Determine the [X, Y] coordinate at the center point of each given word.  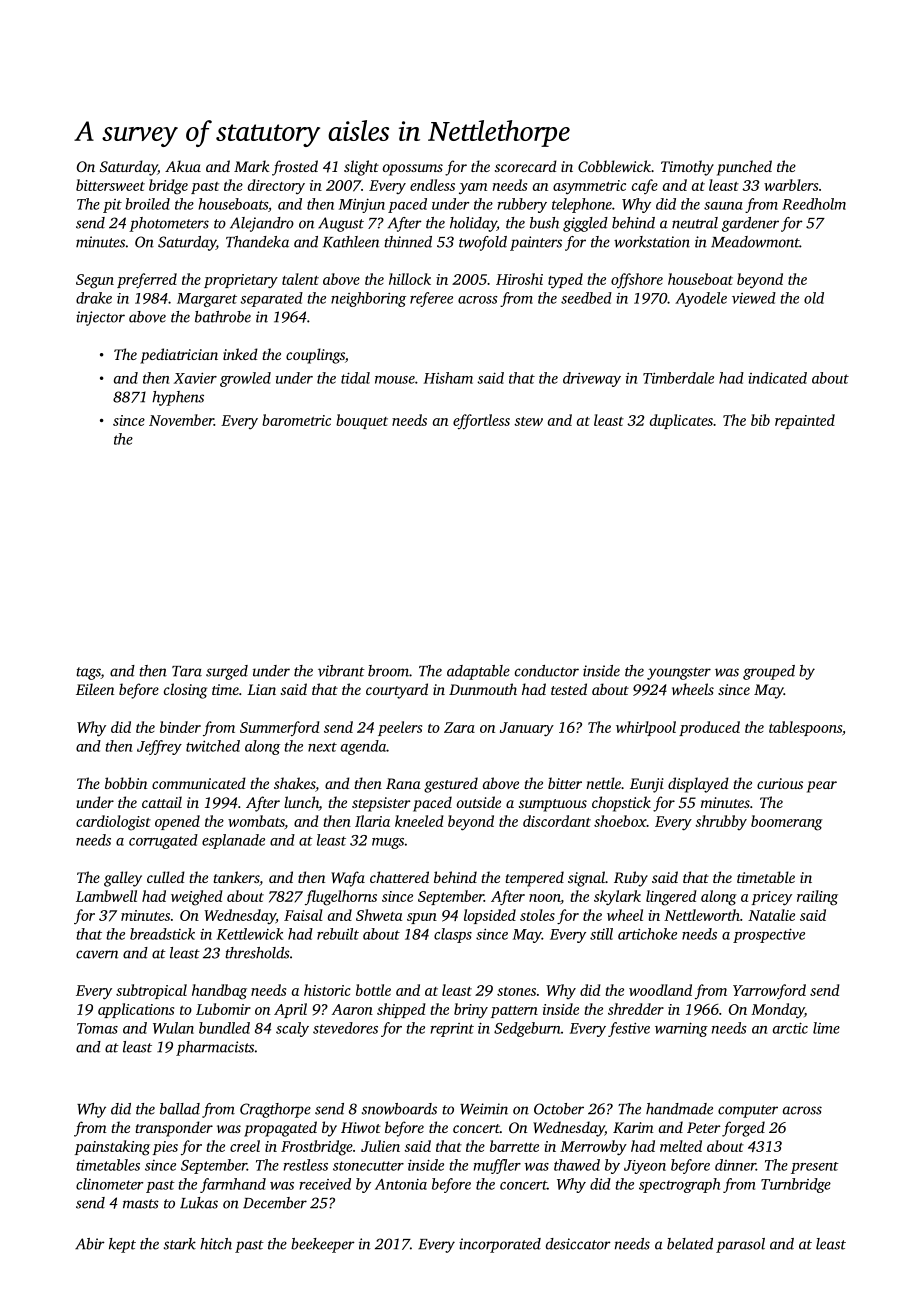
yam [473, 189]
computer [748, 1111]
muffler [497, 1166]
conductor [547, 671]
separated [271, 299]
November [181, 420]
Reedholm [814, 204]
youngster [679, 673]
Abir [90, 1244]
